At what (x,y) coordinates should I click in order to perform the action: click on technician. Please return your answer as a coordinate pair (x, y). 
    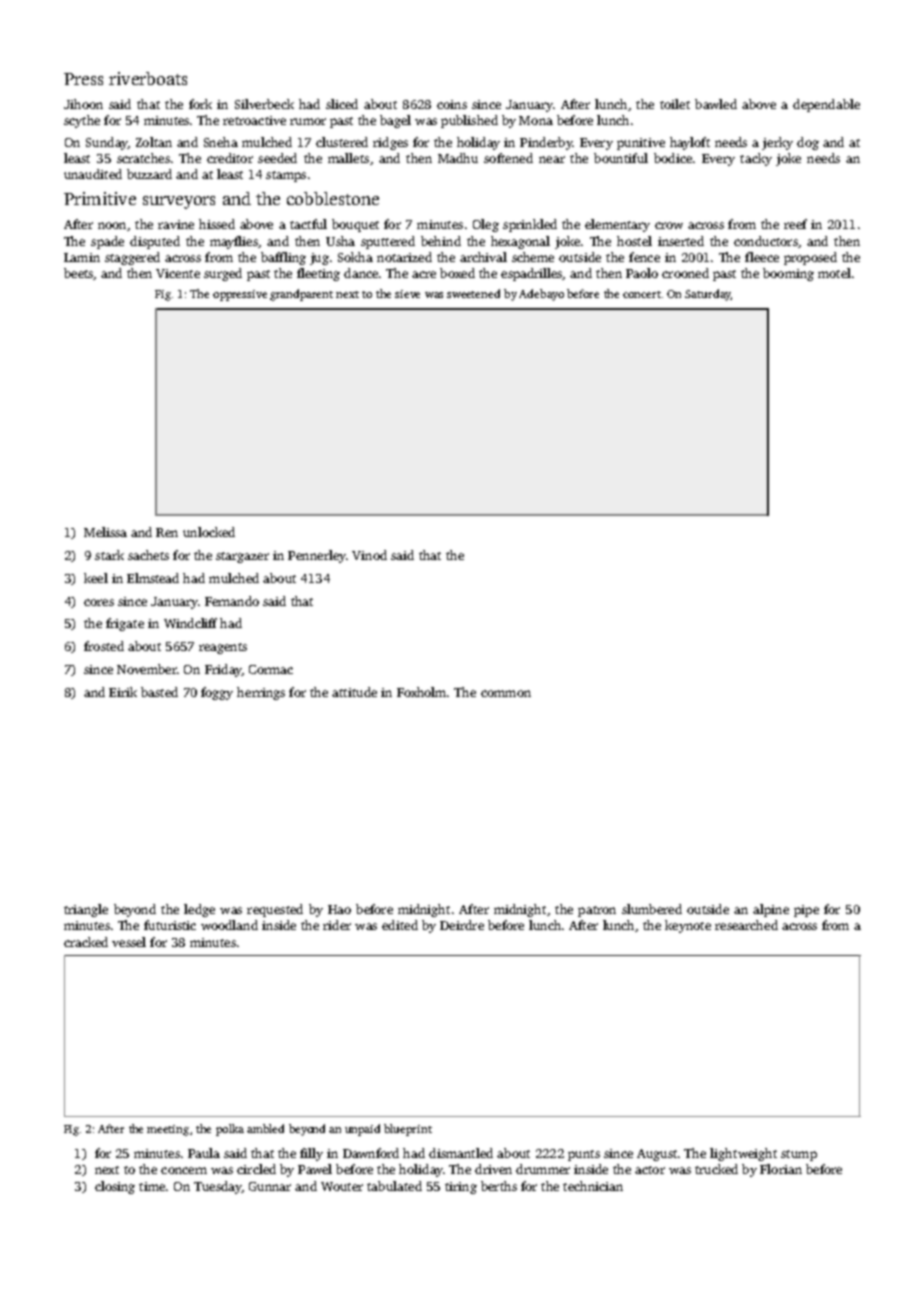
    Looking at the image, I should click on (593, 1186).
